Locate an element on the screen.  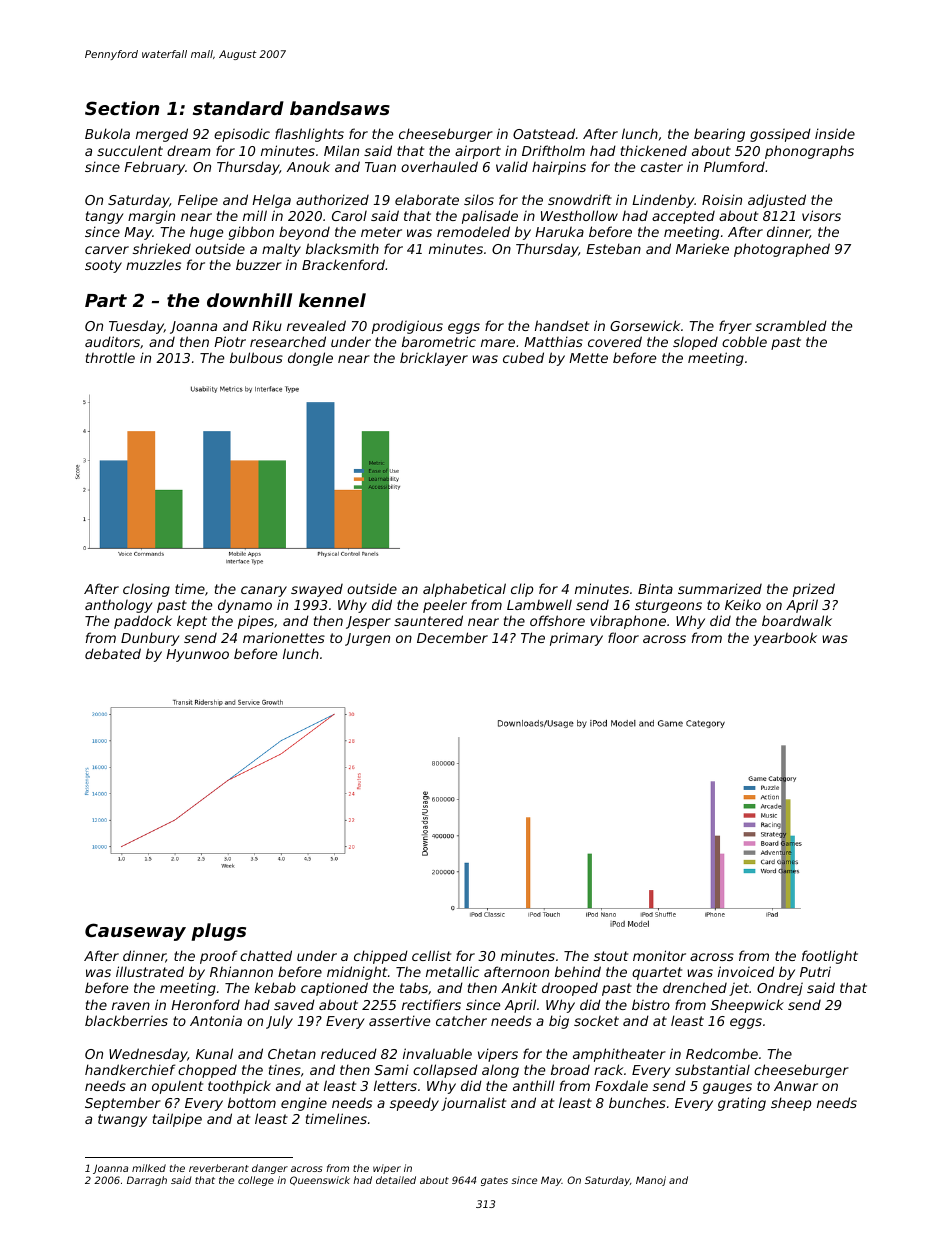
gossiped is located at coordinates (780, 135).
